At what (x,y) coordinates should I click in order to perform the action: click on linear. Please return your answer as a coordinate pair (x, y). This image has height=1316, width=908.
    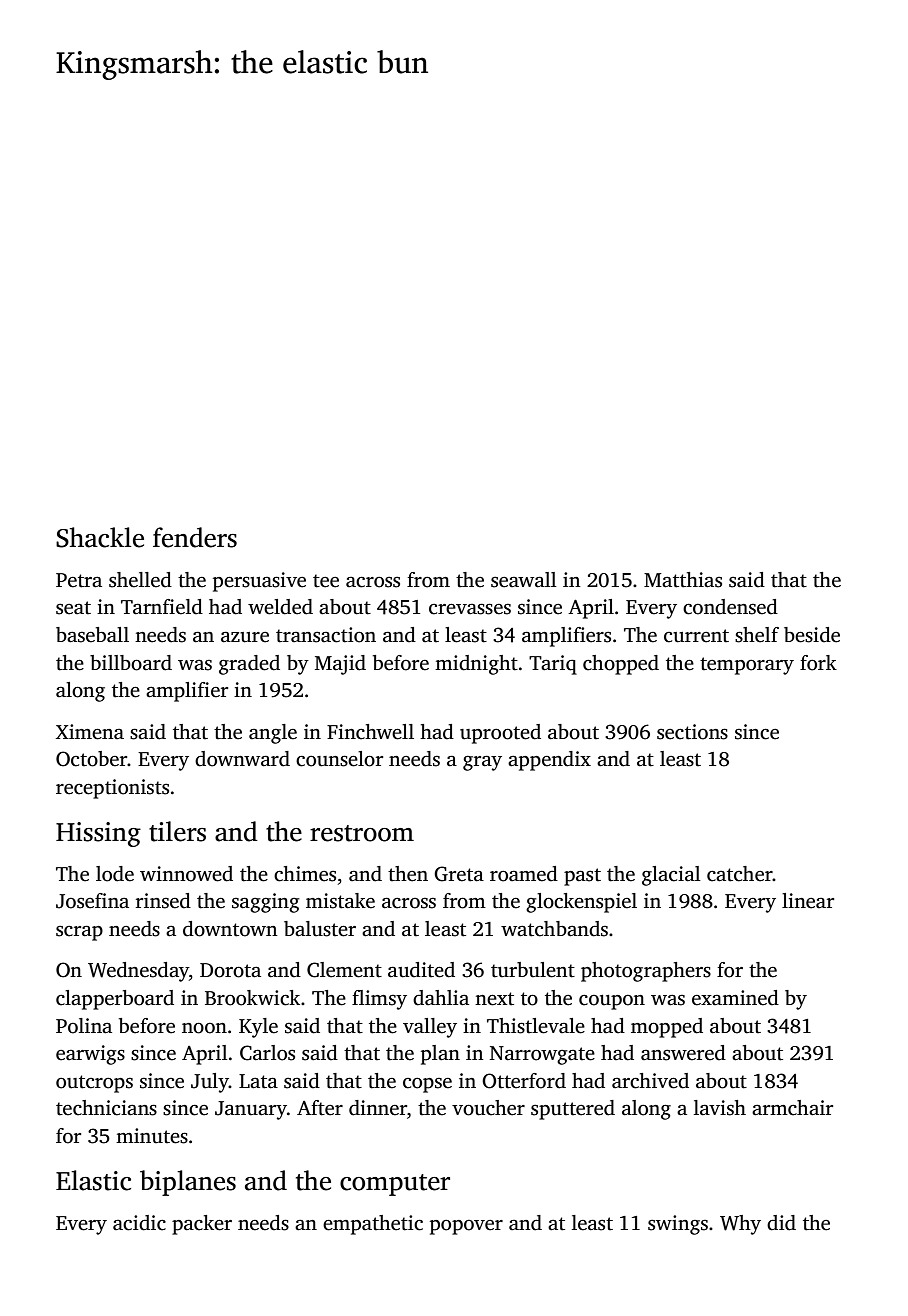
    Looking at the image, I should click on (808, 901).
